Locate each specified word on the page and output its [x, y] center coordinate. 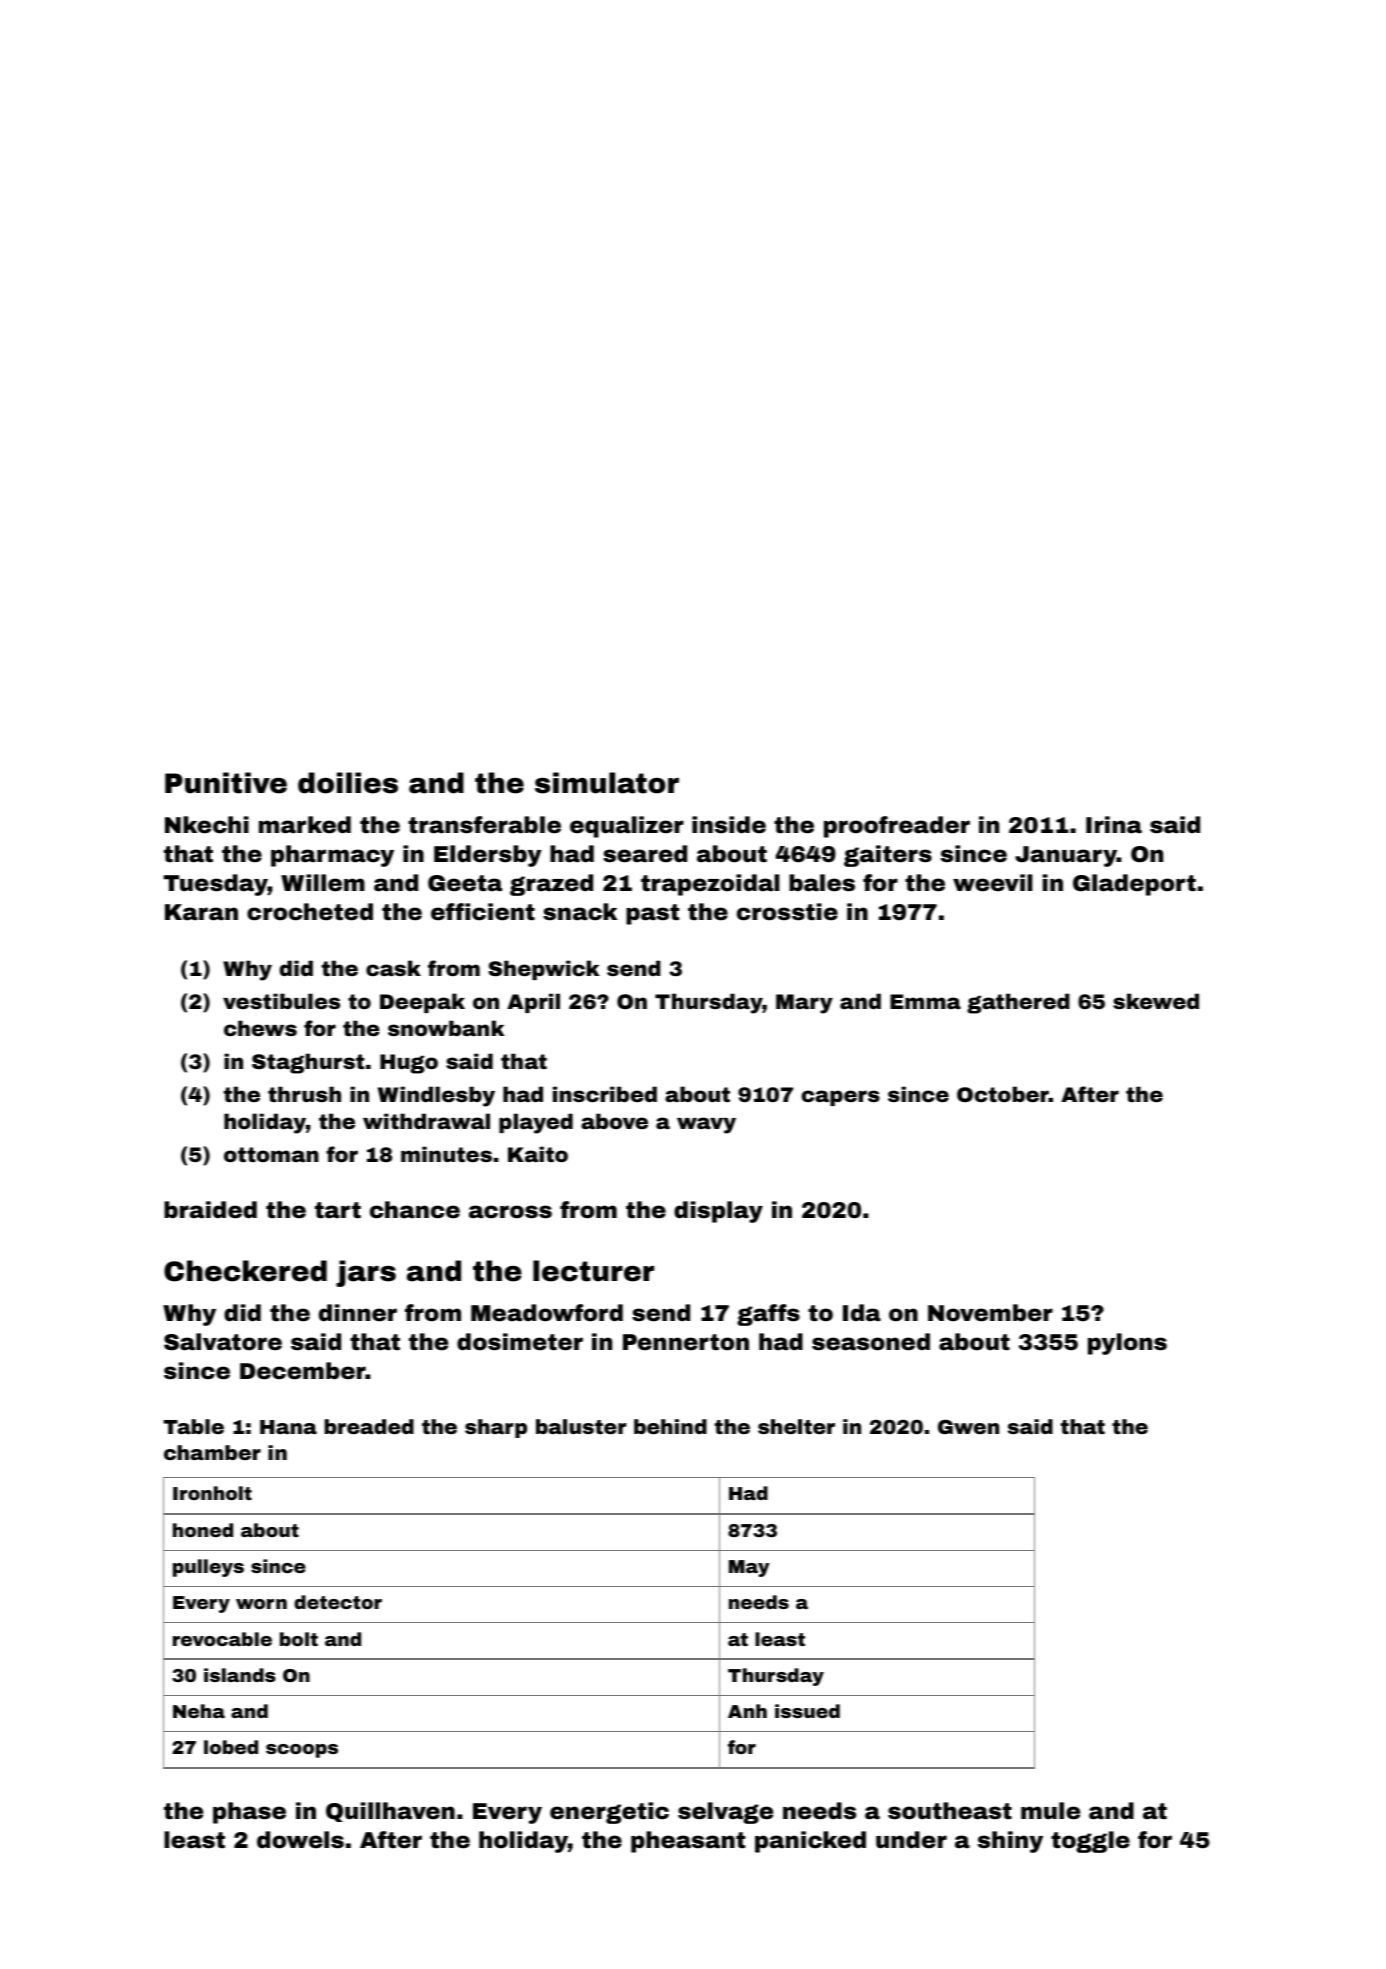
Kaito [538, 1154]
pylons [1127, 1344]
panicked [810, 1842]
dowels [300, 1840]
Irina [1114, 825]
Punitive [226, 783]
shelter [796, 1426]
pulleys [208, 1568]
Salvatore [223, 1342]
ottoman [271, 1154]
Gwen [968, 1426]
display [718, 1212]
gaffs [768, 1315]
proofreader [897, 827]
